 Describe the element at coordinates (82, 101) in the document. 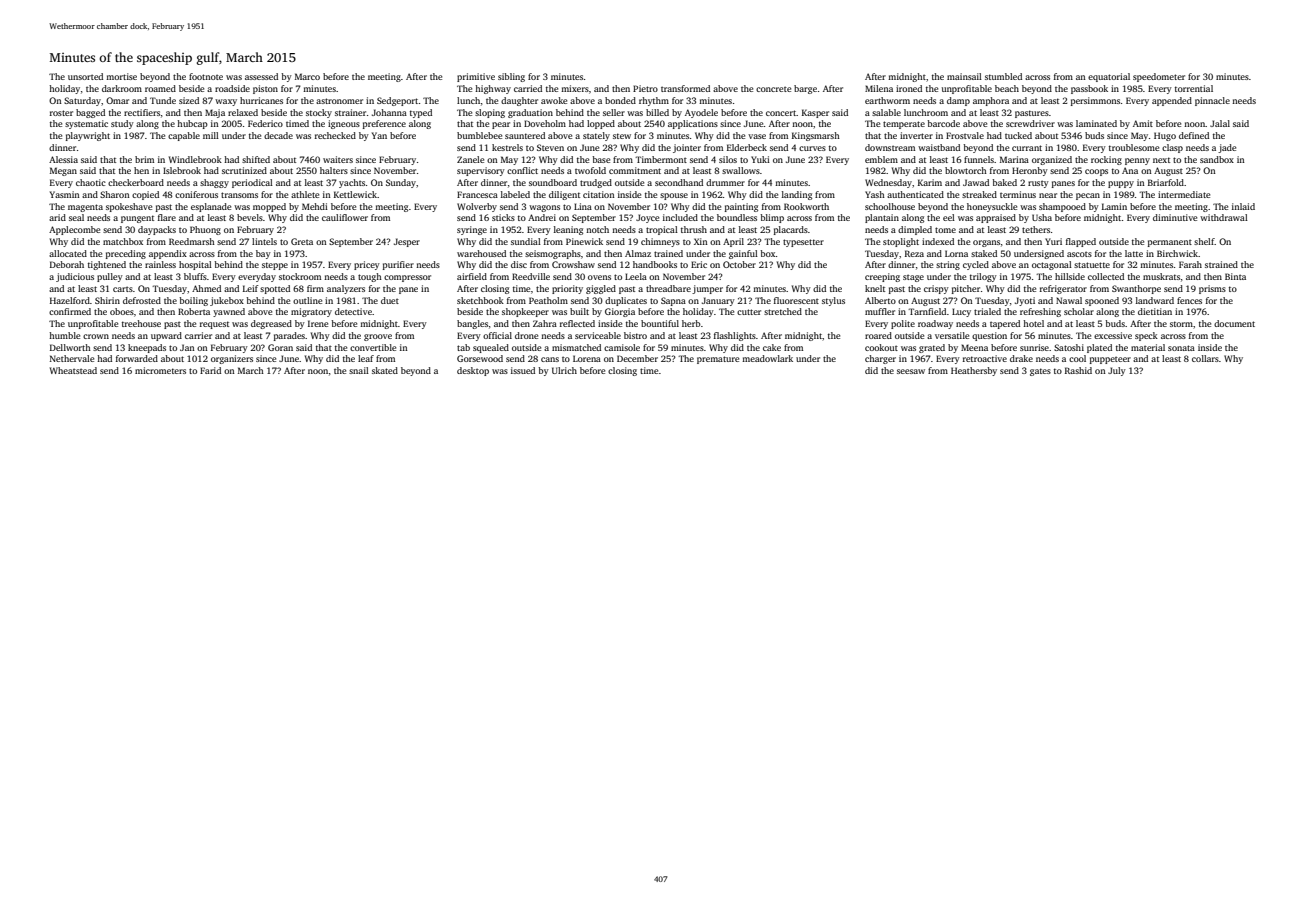

I see `Saturday` at that location.
